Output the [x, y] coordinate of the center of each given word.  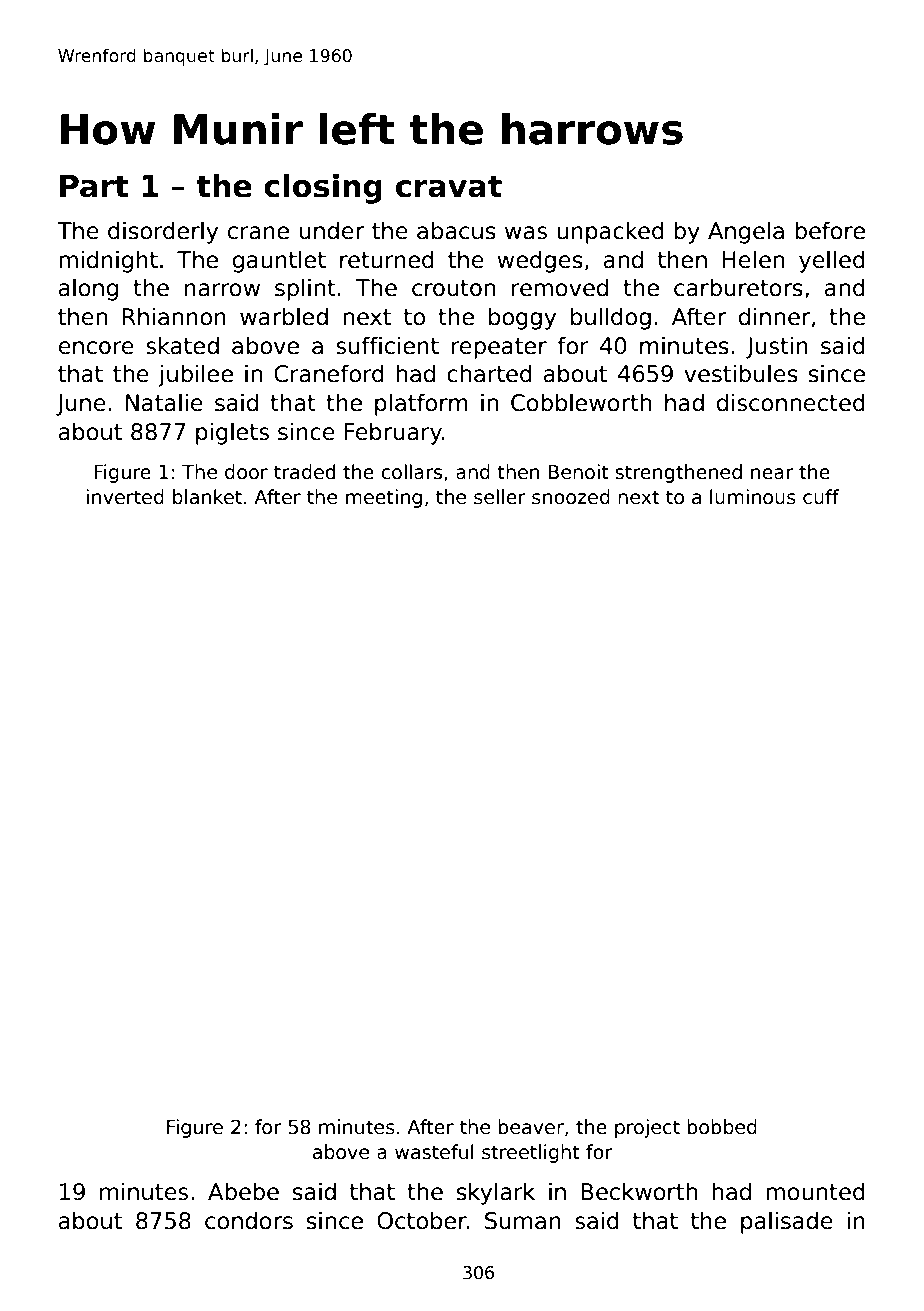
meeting [384, 498]
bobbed [722, 1127]
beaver [531, 1127]
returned [387, 259]
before [830, 230]
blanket [207, 497]
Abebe [243, 1191]
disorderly [163, 232]
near [772, 474]
